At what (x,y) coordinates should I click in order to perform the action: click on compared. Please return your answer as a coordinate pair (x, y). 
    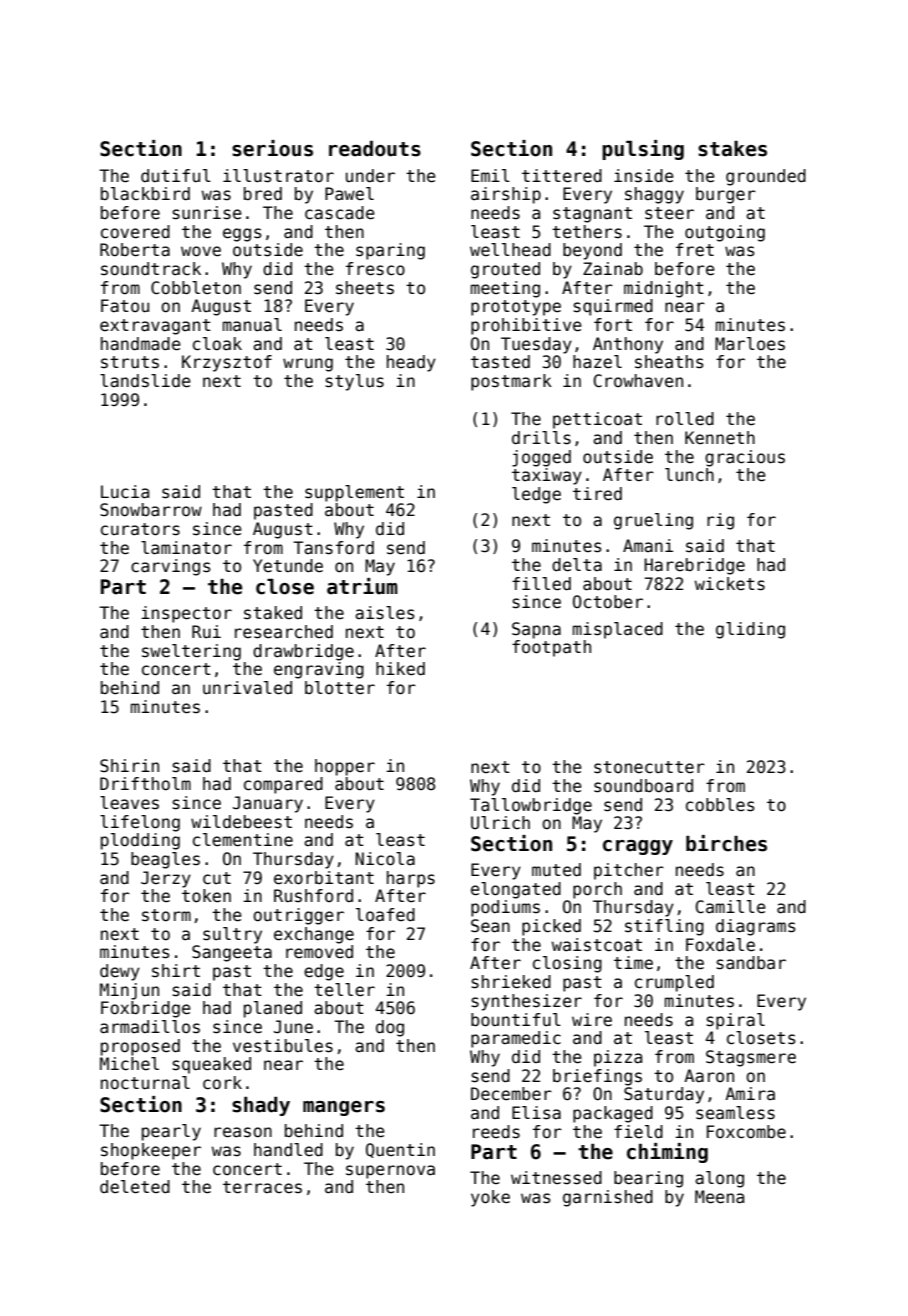
    Looking at the image, I should click on (283, 785).
